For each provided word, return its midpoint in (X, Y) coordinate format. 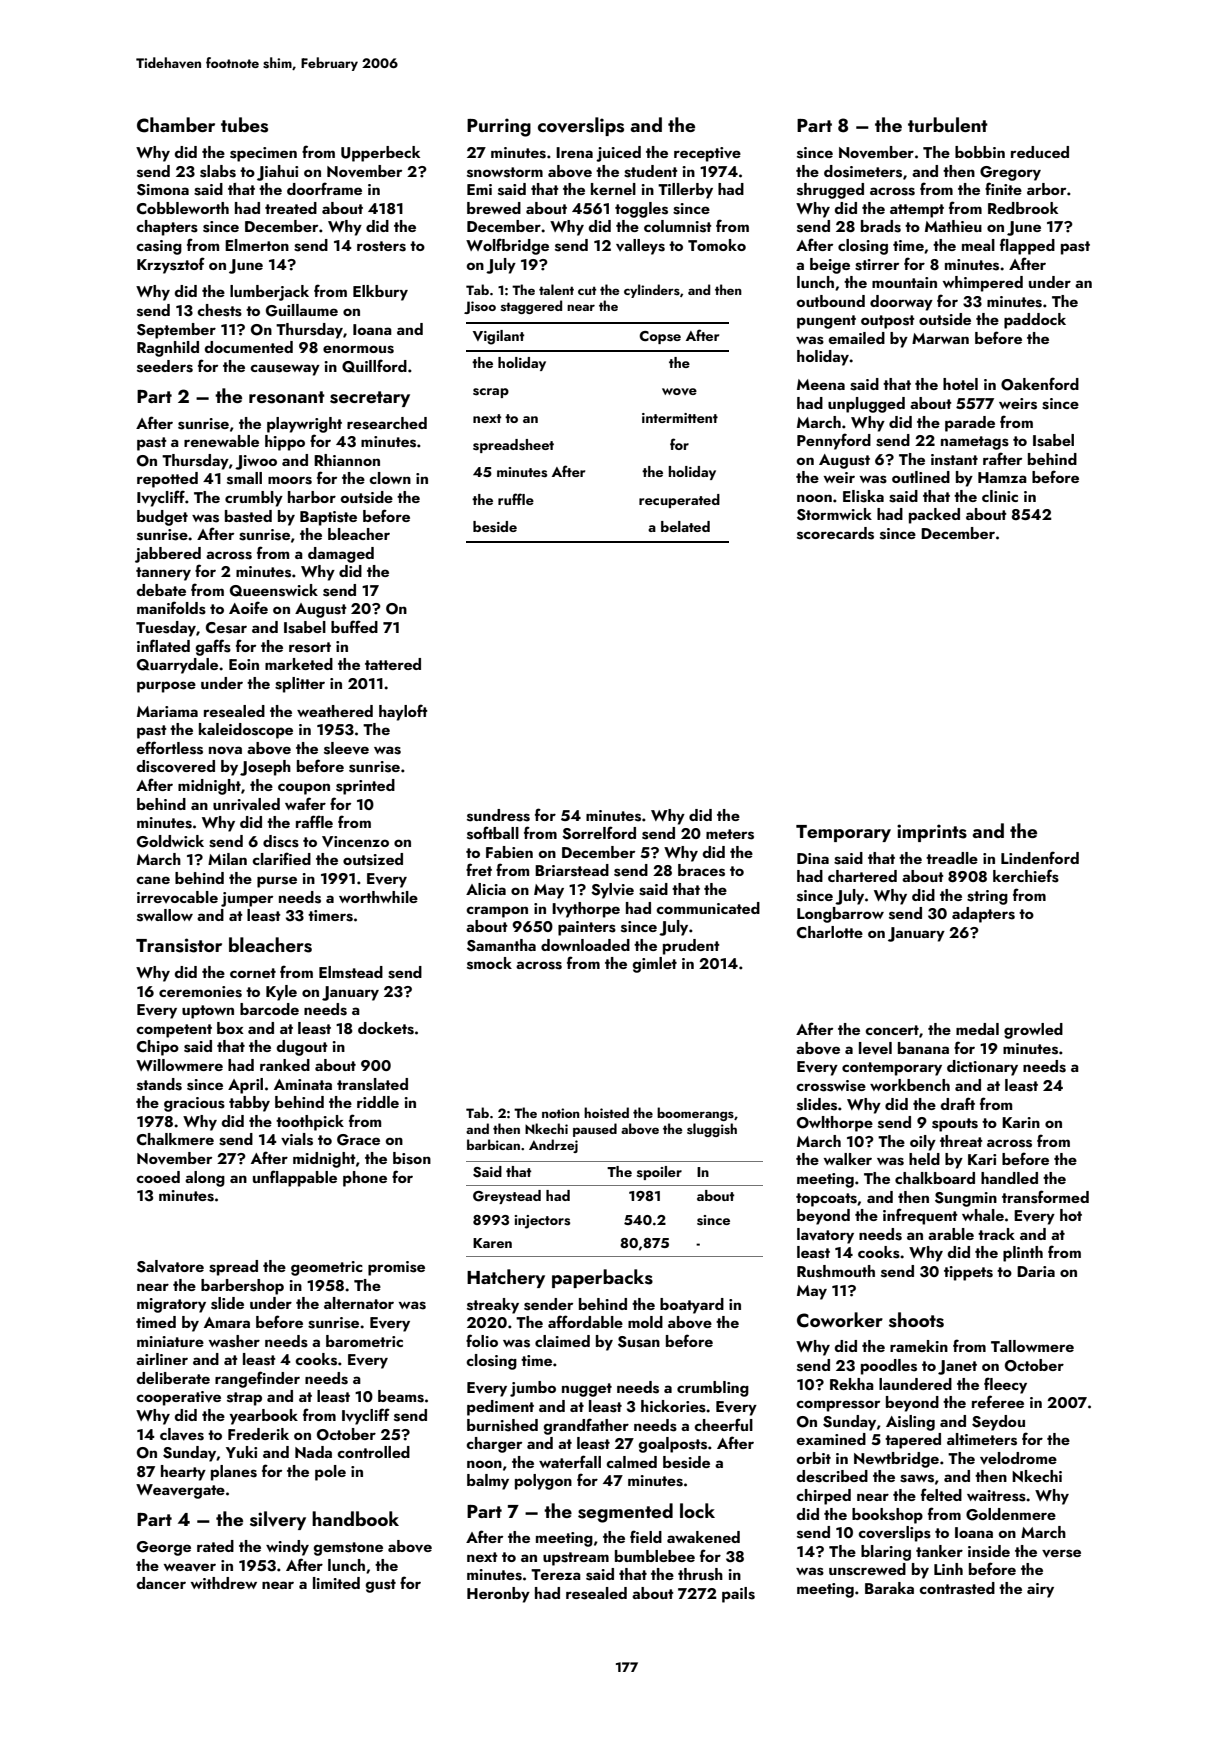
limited (336, 1583)
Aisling (910, 1423)
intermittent (680, 418)
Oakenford (1040, 384)
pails (738, 1595)
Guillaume (302, 310)
